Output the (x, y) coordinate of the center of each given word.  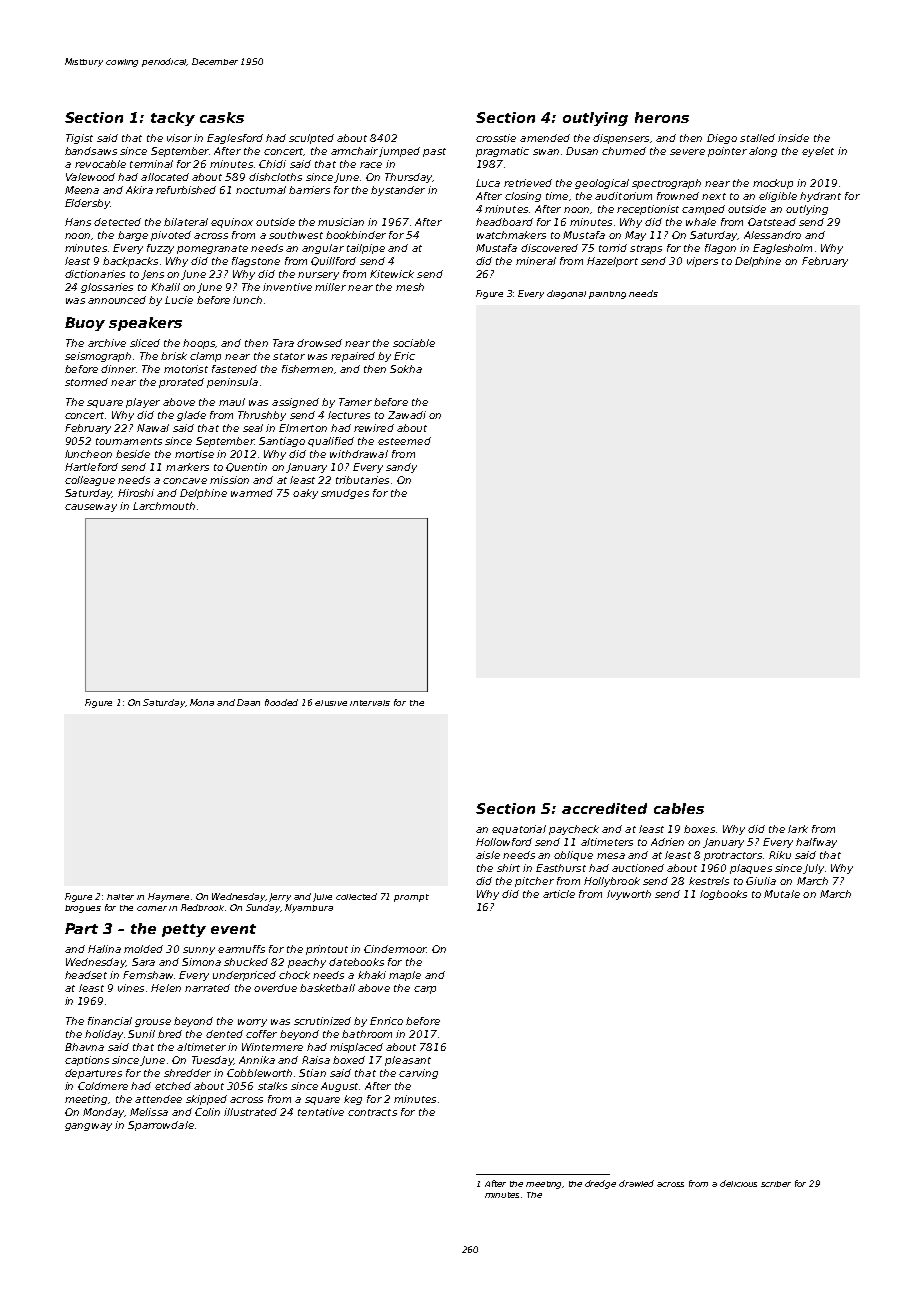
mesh (410, 287)
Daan (248, 702)
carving (418, 1074)
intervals (370, 703)
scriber (776, 1184)
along (763, 152)
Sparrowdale (161, 1126)
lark (798, 829)
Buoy (85, 324)
